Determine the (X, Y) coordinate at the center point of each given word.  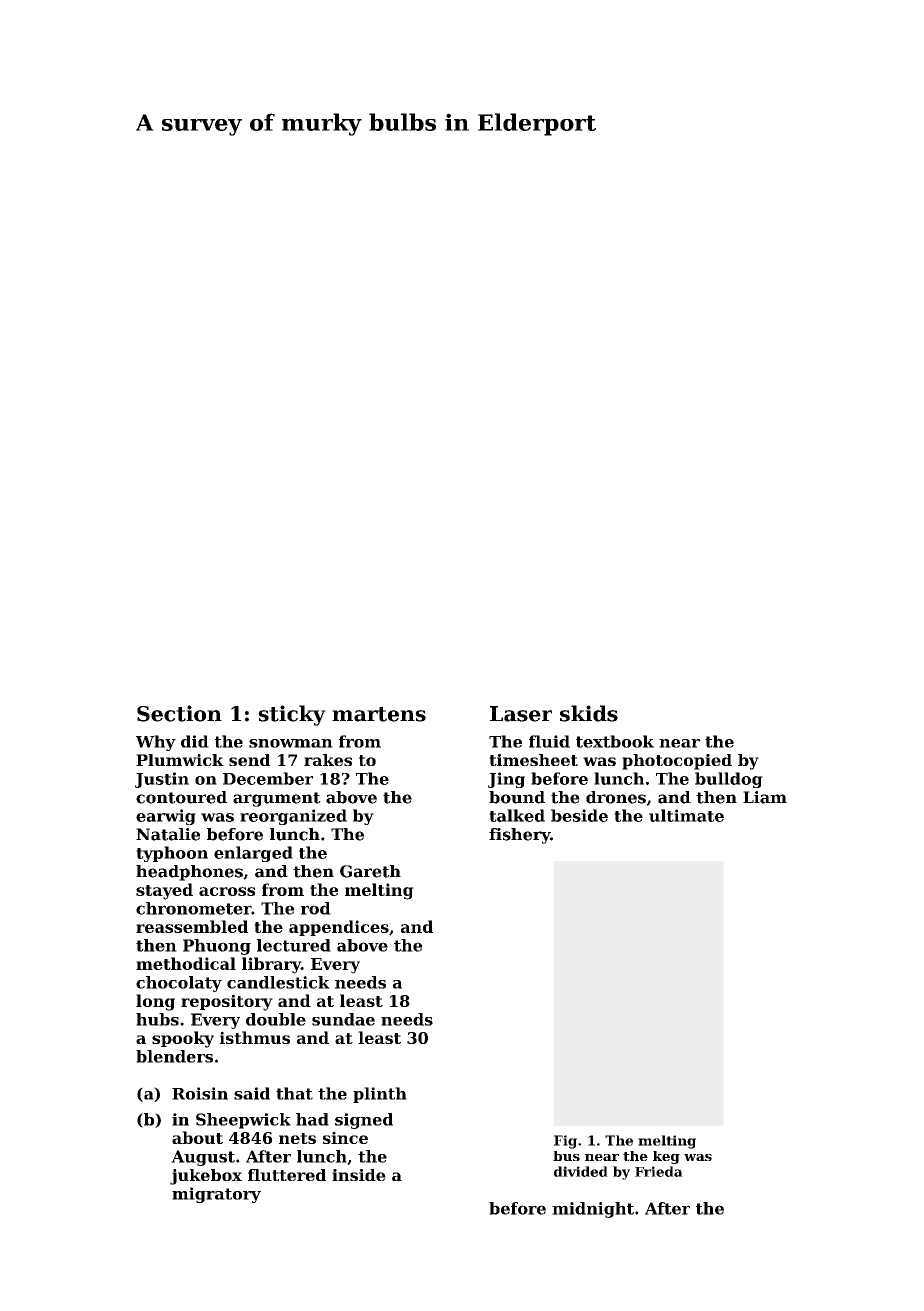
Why (156, 743)
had (312, 1119)
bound (517, 797)
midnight (593, 1210)
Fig (565, 1142)
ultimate (686, 815)
